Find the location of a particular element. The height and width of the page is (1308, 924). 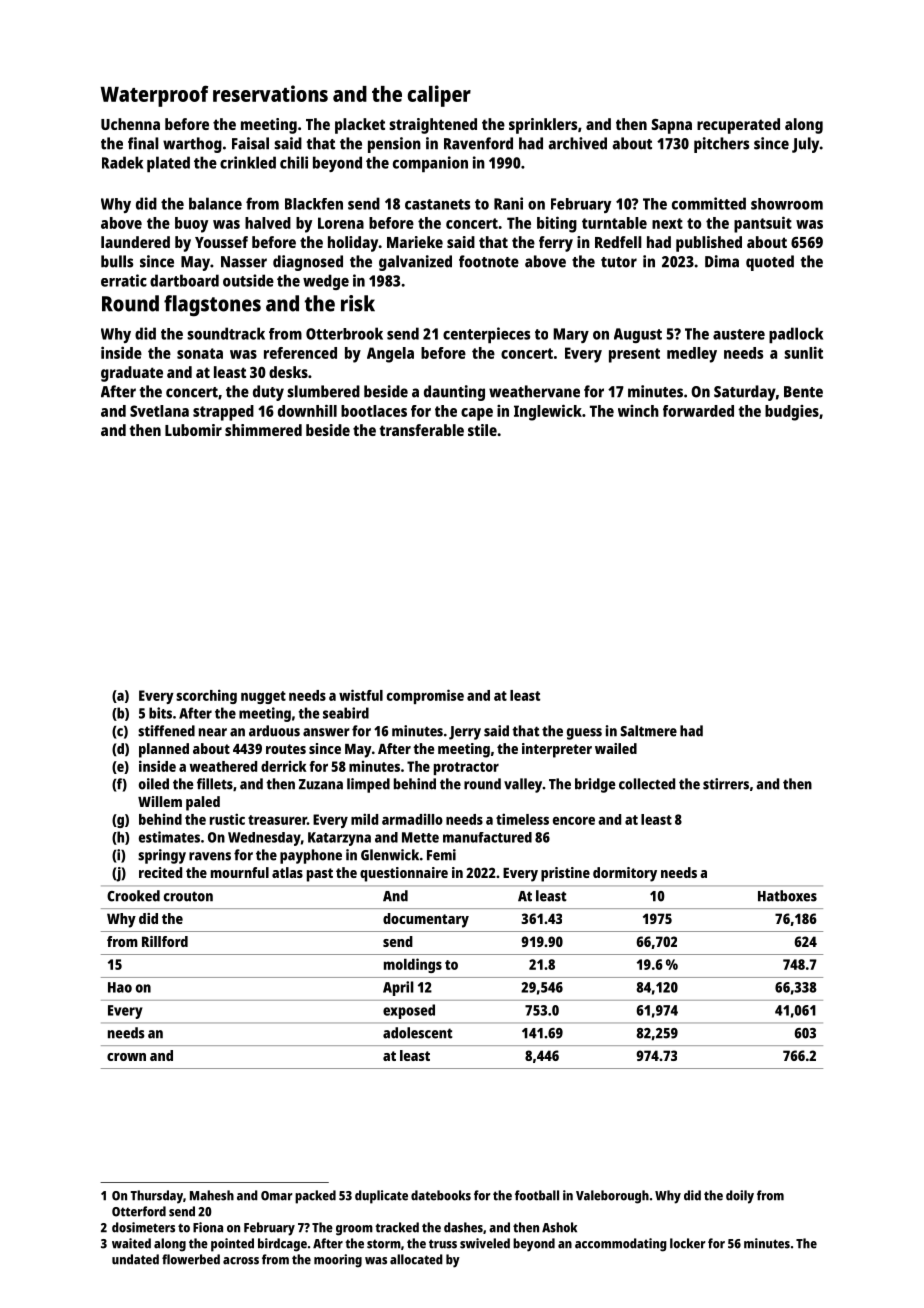

crown is located at coordinates (126, 1057).
